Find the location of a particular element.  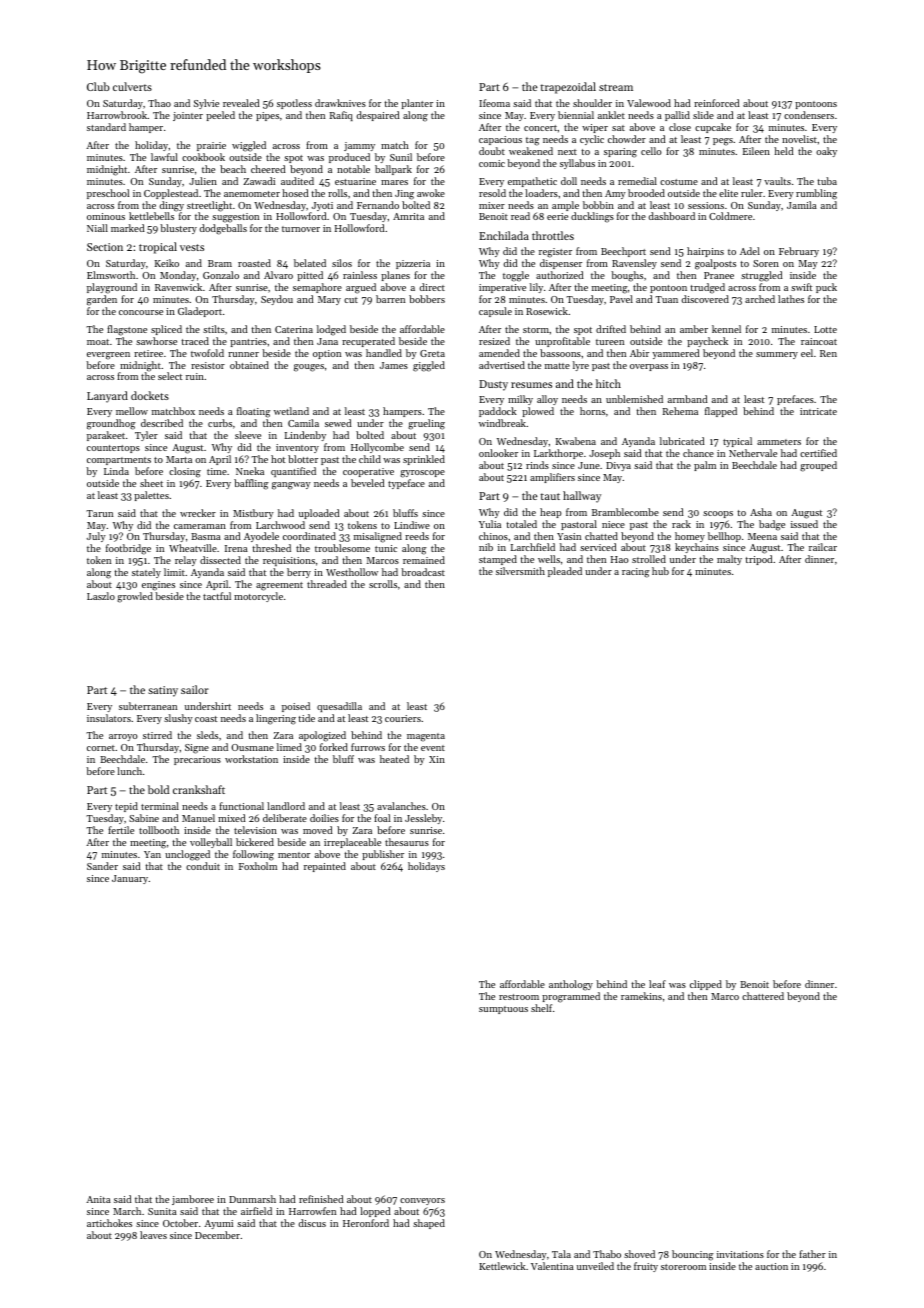

Jamila is located at coordinates (802, 205).
